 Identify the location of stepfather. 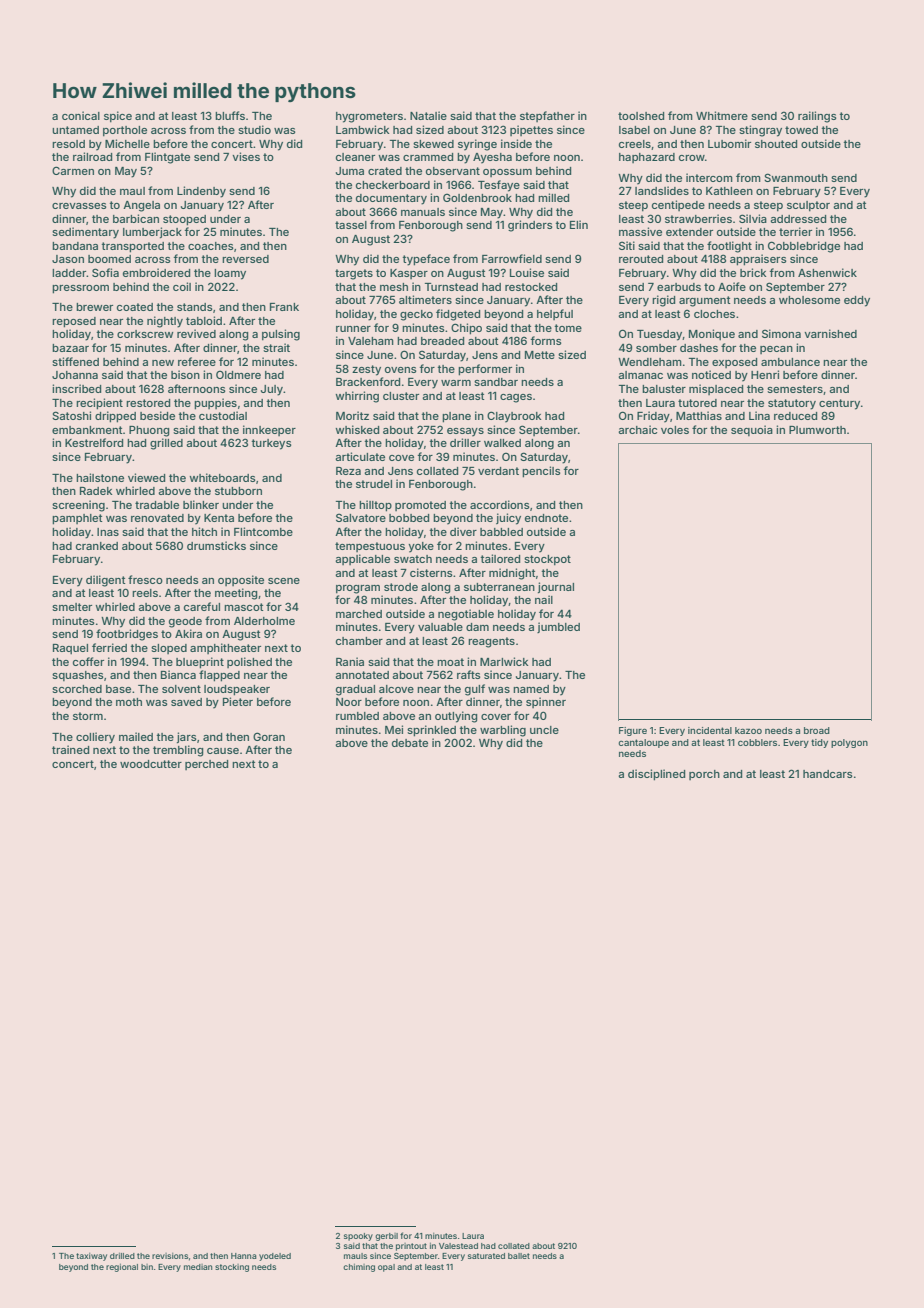
(547, 116).
